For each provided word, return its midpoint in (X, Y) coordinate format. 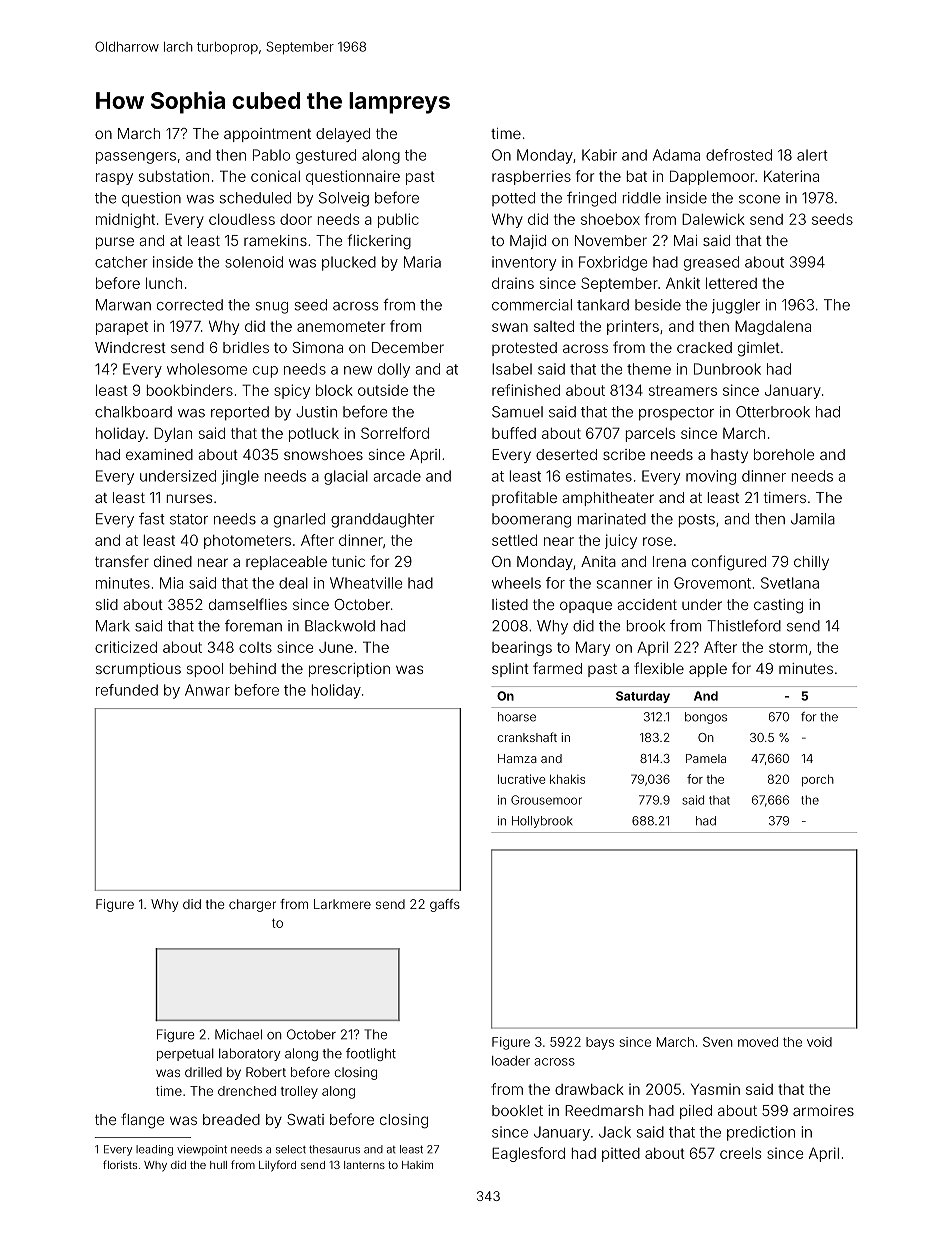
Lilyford (277, 1166)
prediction (761, 1133)
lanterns (364, 1165)
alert (812, 155)
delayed (343, 135)
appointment (267, 135)
